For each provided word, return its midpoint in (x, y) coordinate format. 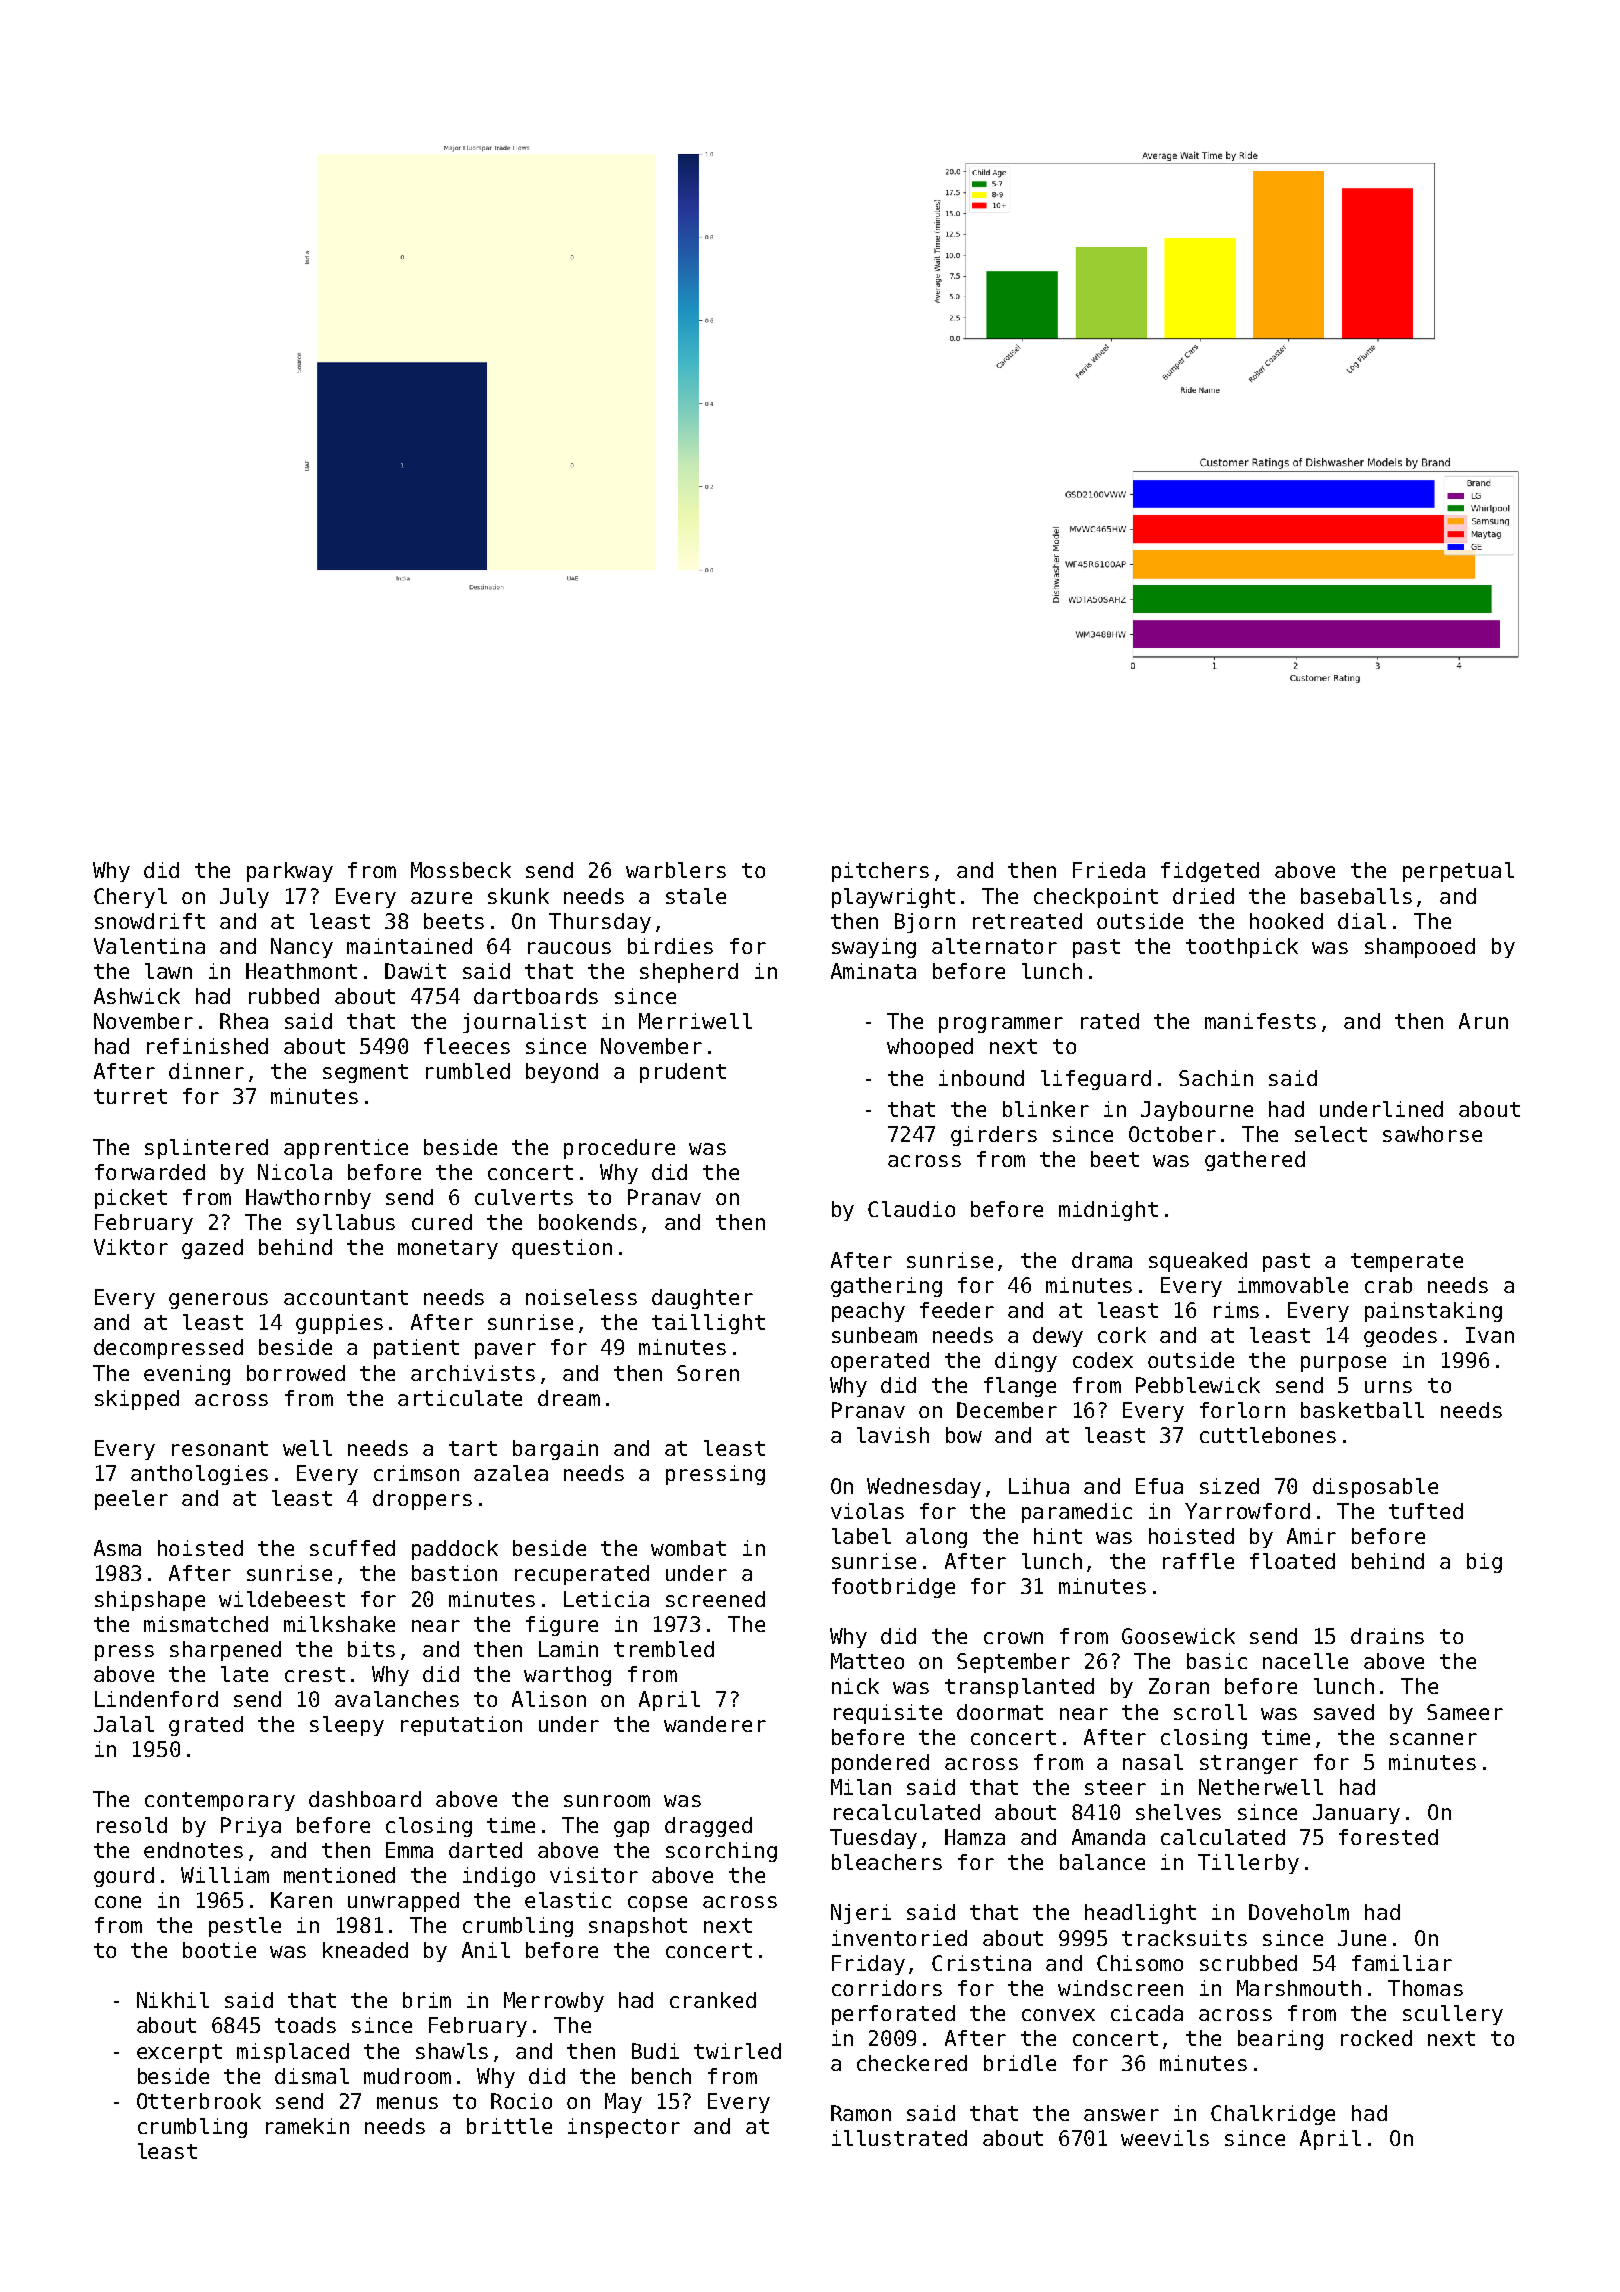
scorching (721, 1852)
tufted (1426, 1511)
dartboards (536, 996)
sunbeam (874, 1335)
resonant (220, 1448)
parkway (290, 872)
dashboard (365, 1799)
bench (661, 2076)
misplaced (293, 2053)
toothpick (1242, 948)
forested (1388, 1837)
